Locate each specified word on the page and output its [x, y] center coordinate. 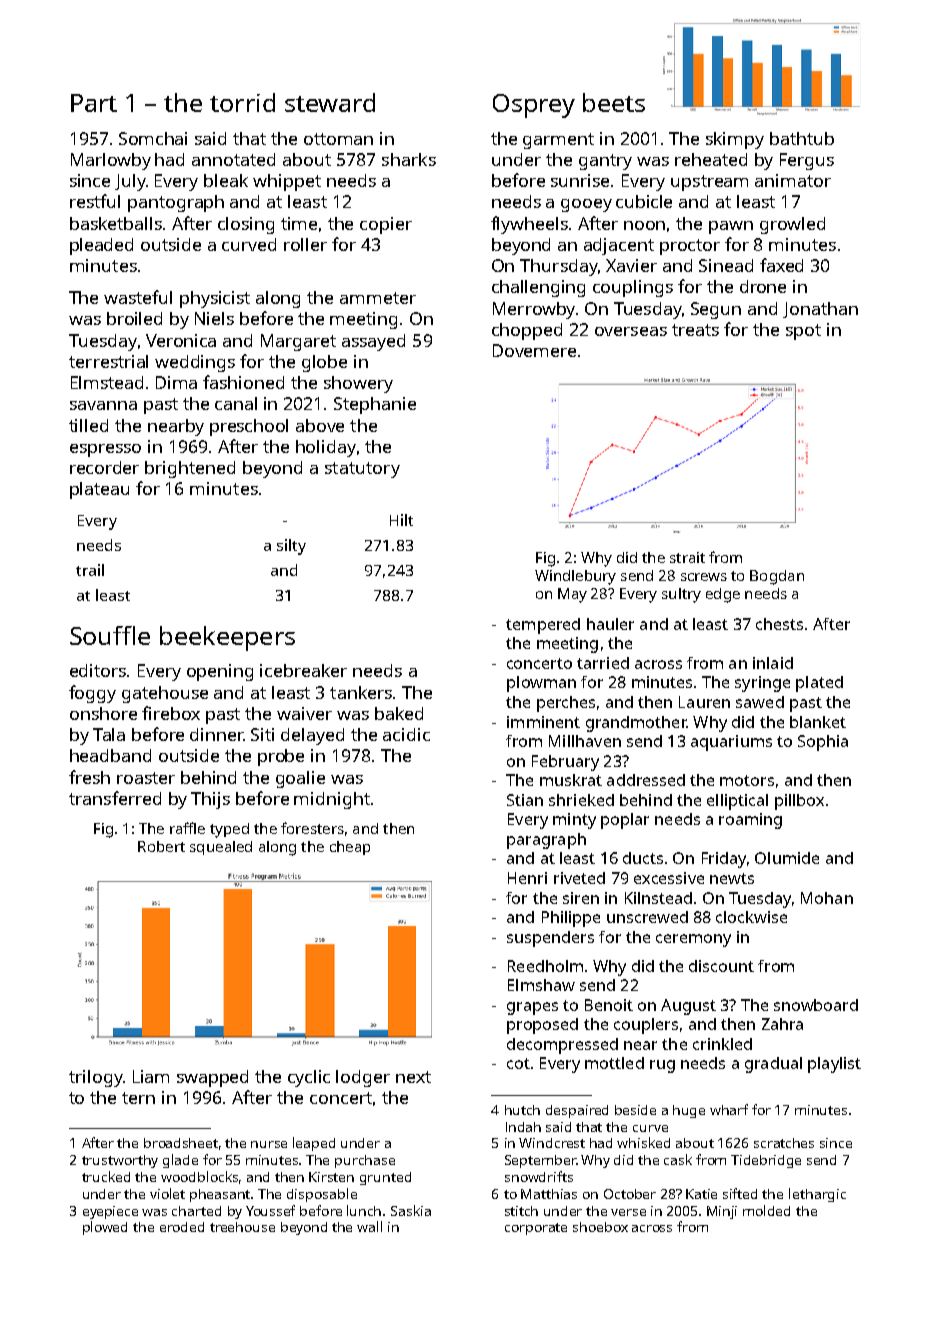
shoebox [600, 1227]
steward [330, 102]
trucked [106, 1176]
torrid [242, 102]
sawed [760, 702]
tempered [543, 626]
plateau [99, 490]
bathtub [802, 138]
